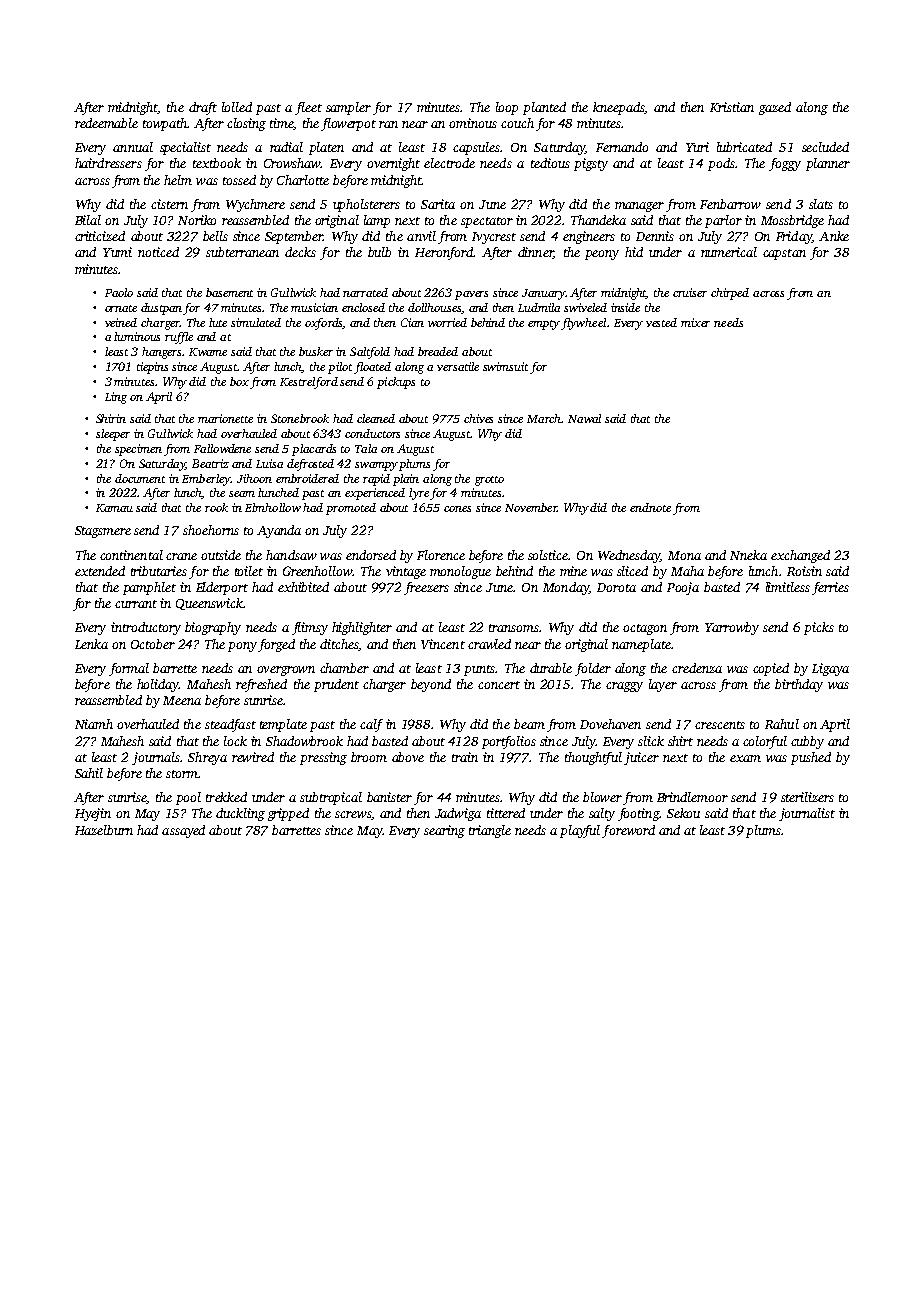 The width and height of the screenshot is (924, 1308). What do you see at coordinates (684, 555) in the screenshot?
I see `Mona` at bounding box center [684, 555].
